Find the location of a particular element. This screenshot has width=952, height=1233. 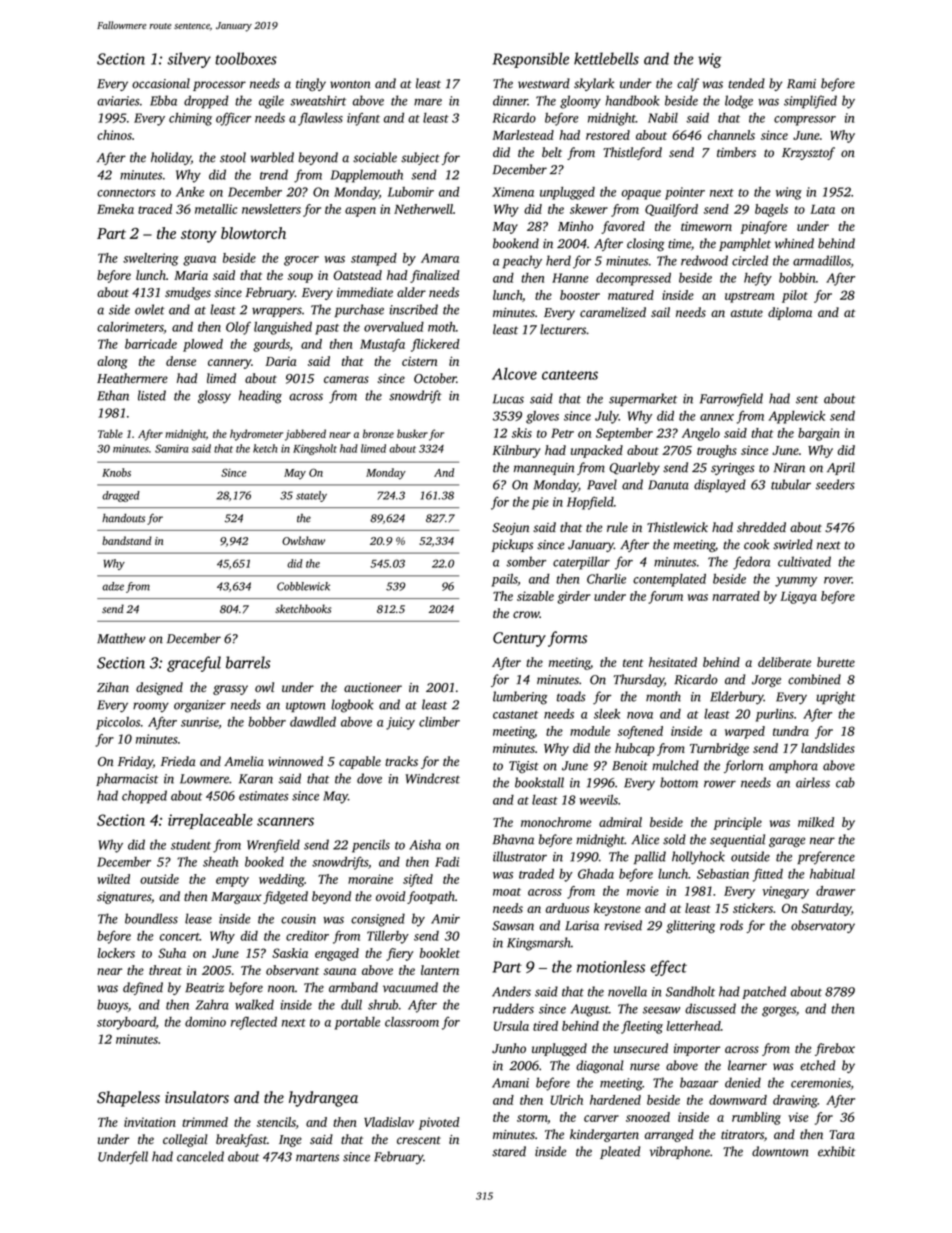

scanners is located at coordinates (285, 821).
